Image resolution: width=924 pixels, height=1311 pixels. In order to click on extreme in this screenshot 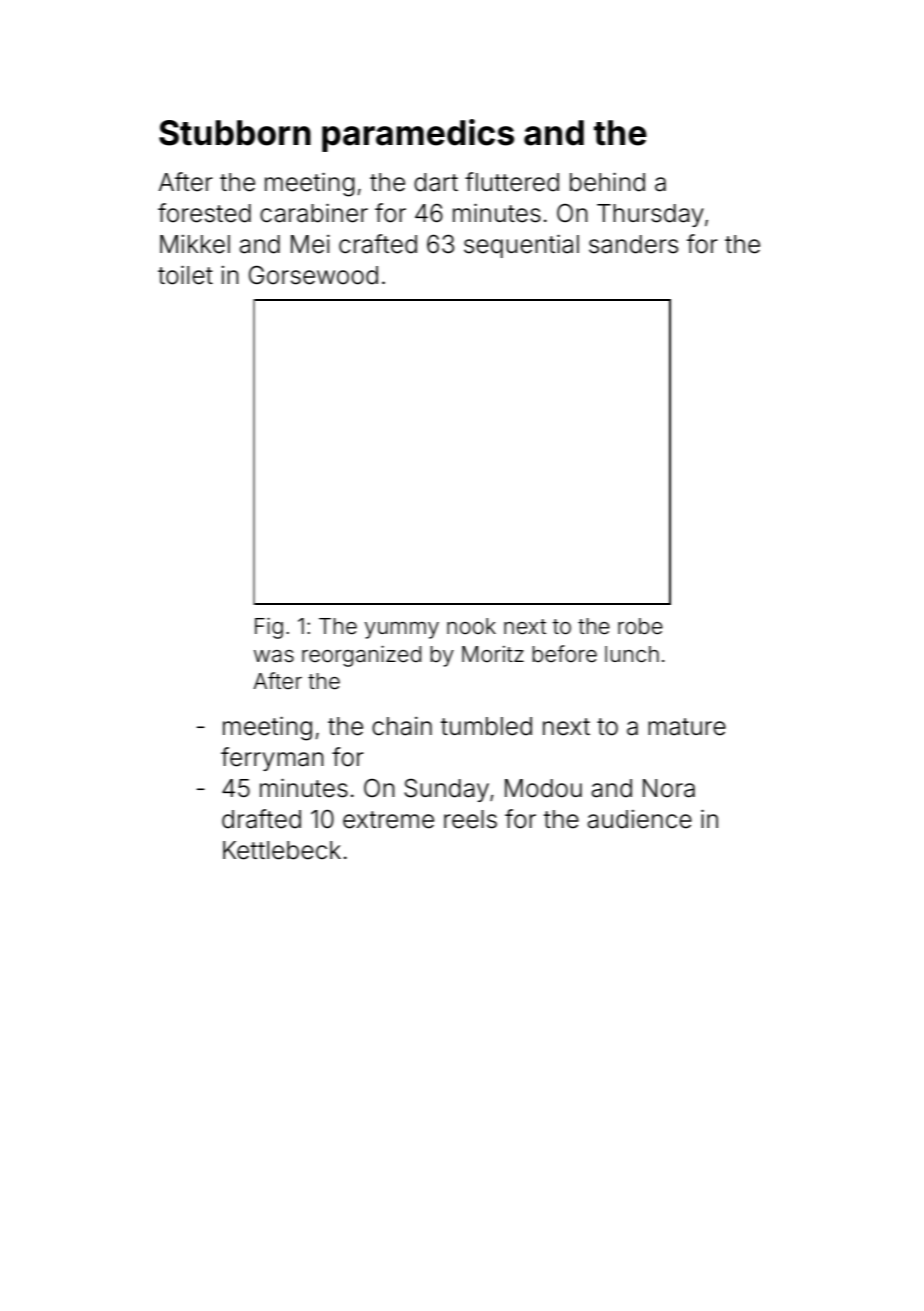, I will do `click(388, 820)`.
